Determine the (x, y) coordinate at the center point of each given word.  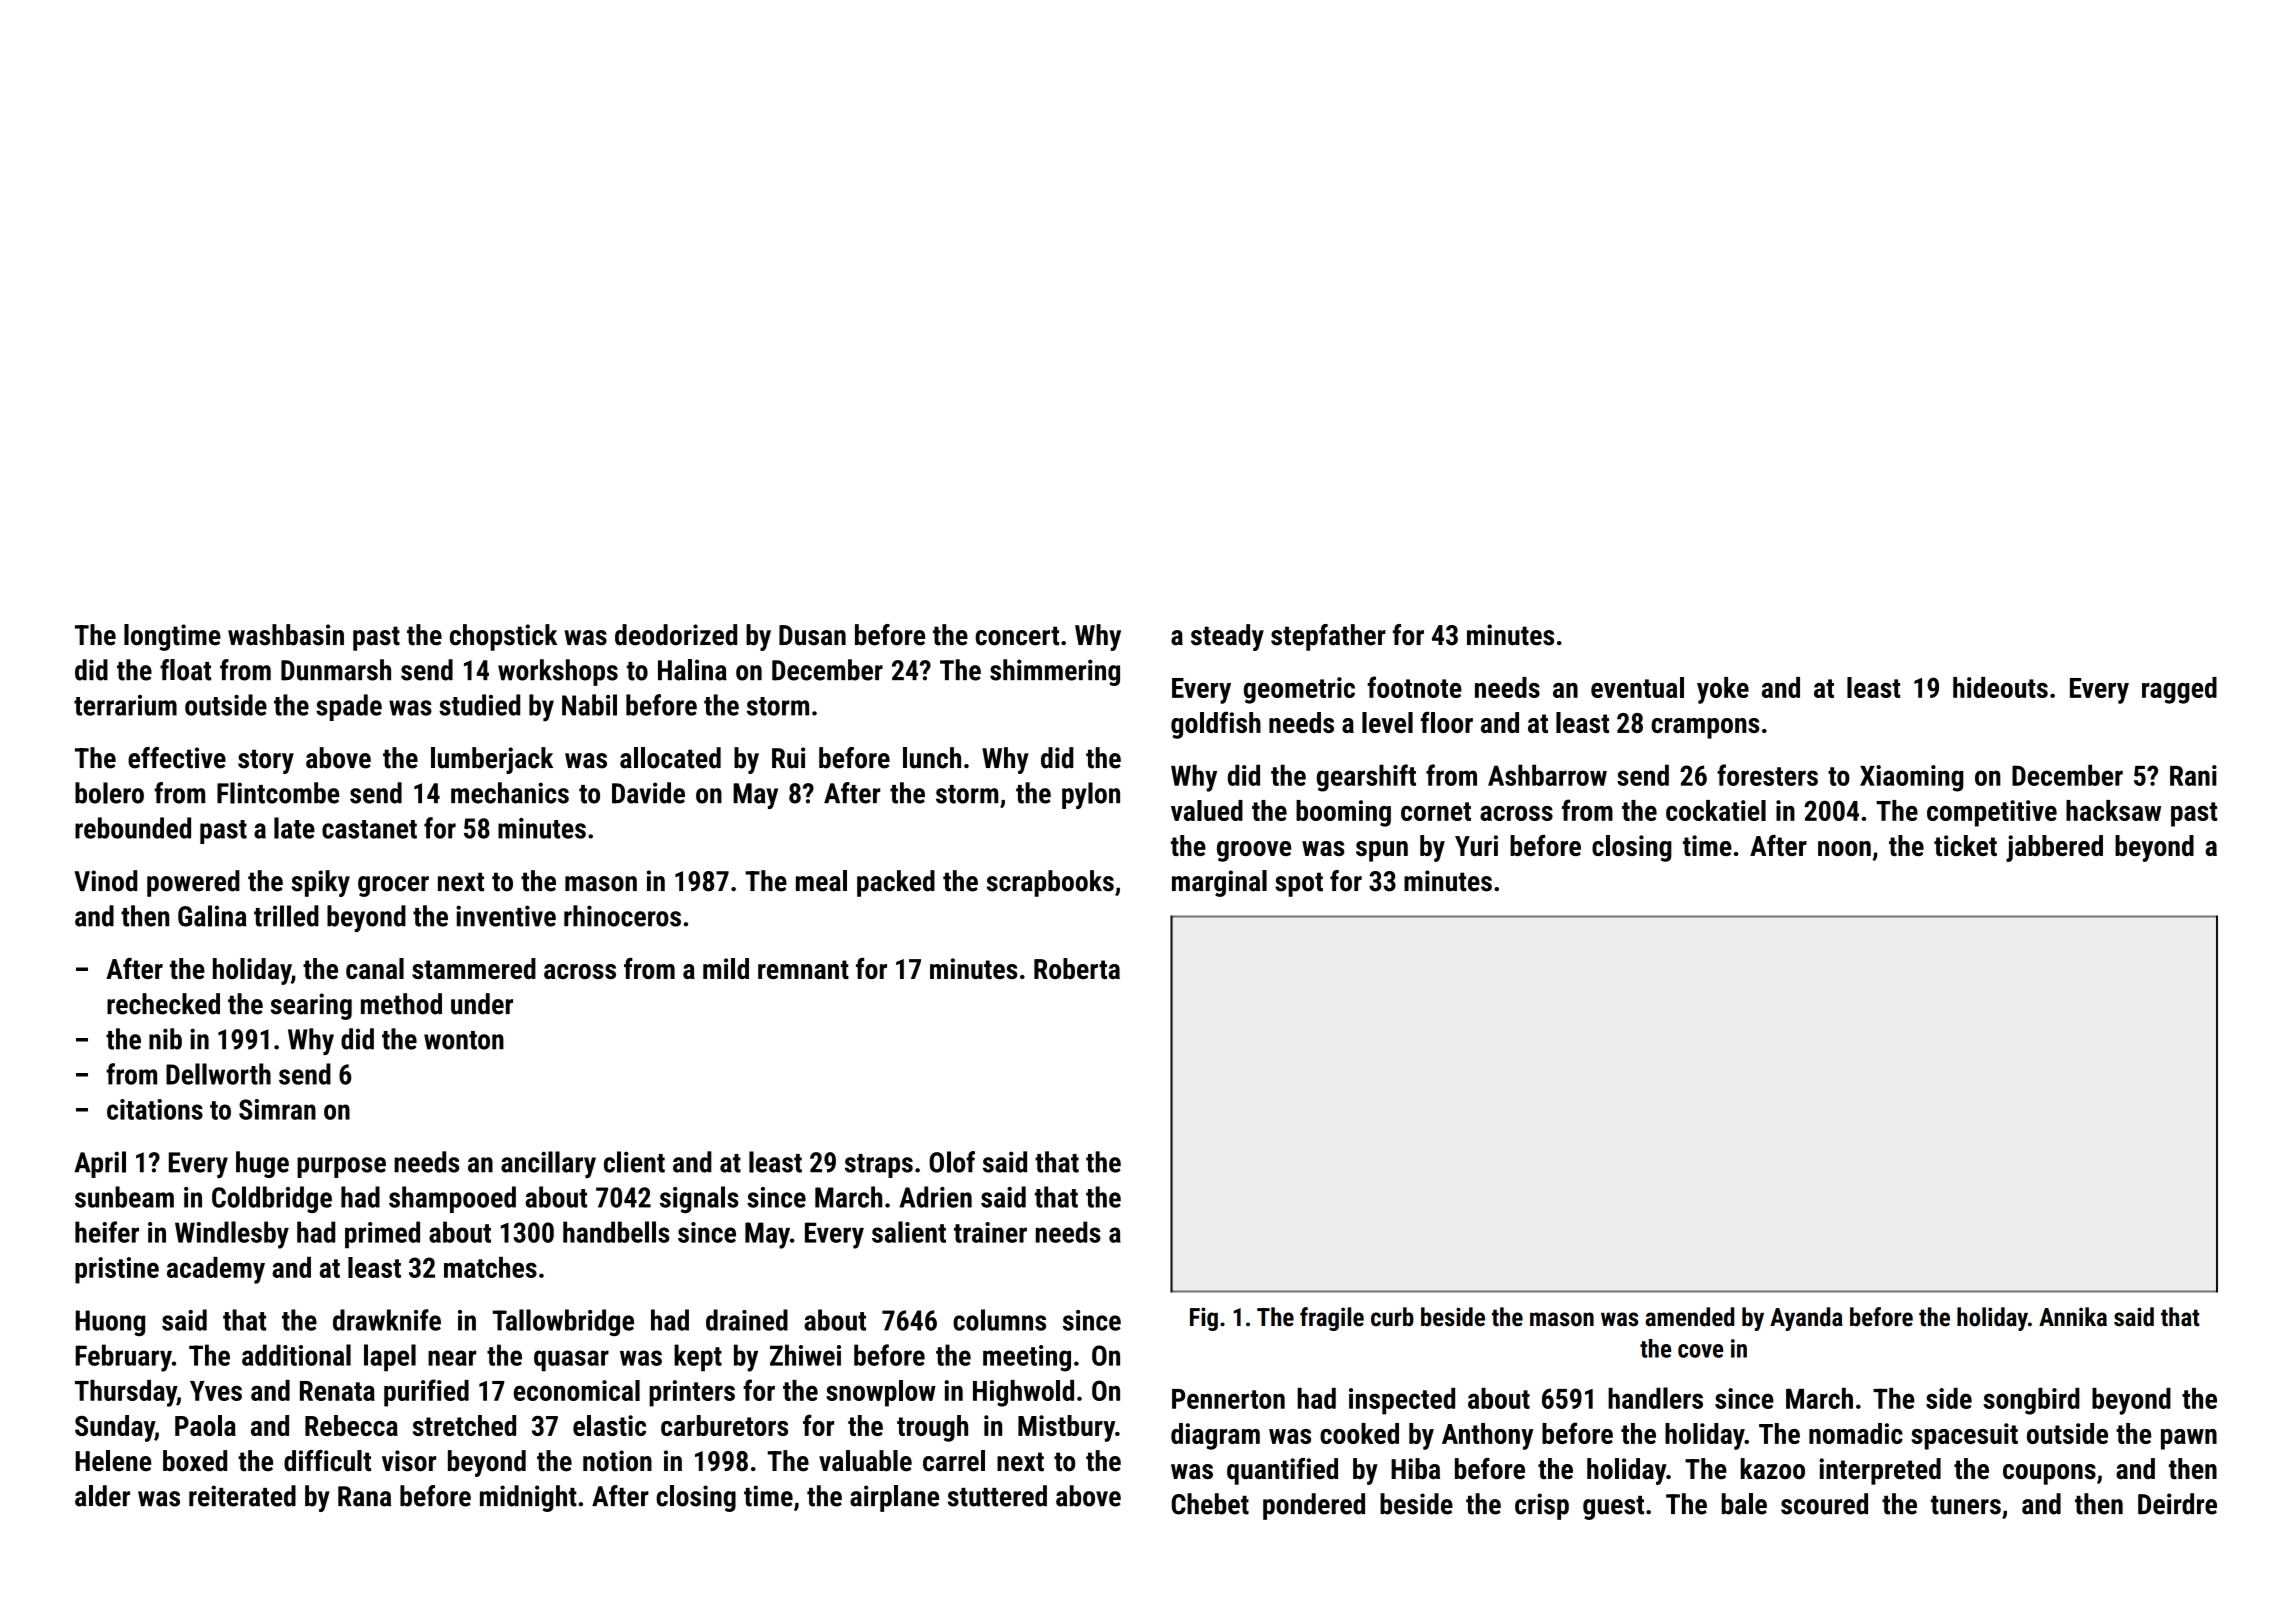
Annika (2073, 1317)
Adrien (935, 1197)
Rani (2193, 775)
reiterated (242, 1496)
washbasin (286, 635)
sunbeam (124, 1197)
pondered (1314, 1506)
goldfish (1216, 725)
